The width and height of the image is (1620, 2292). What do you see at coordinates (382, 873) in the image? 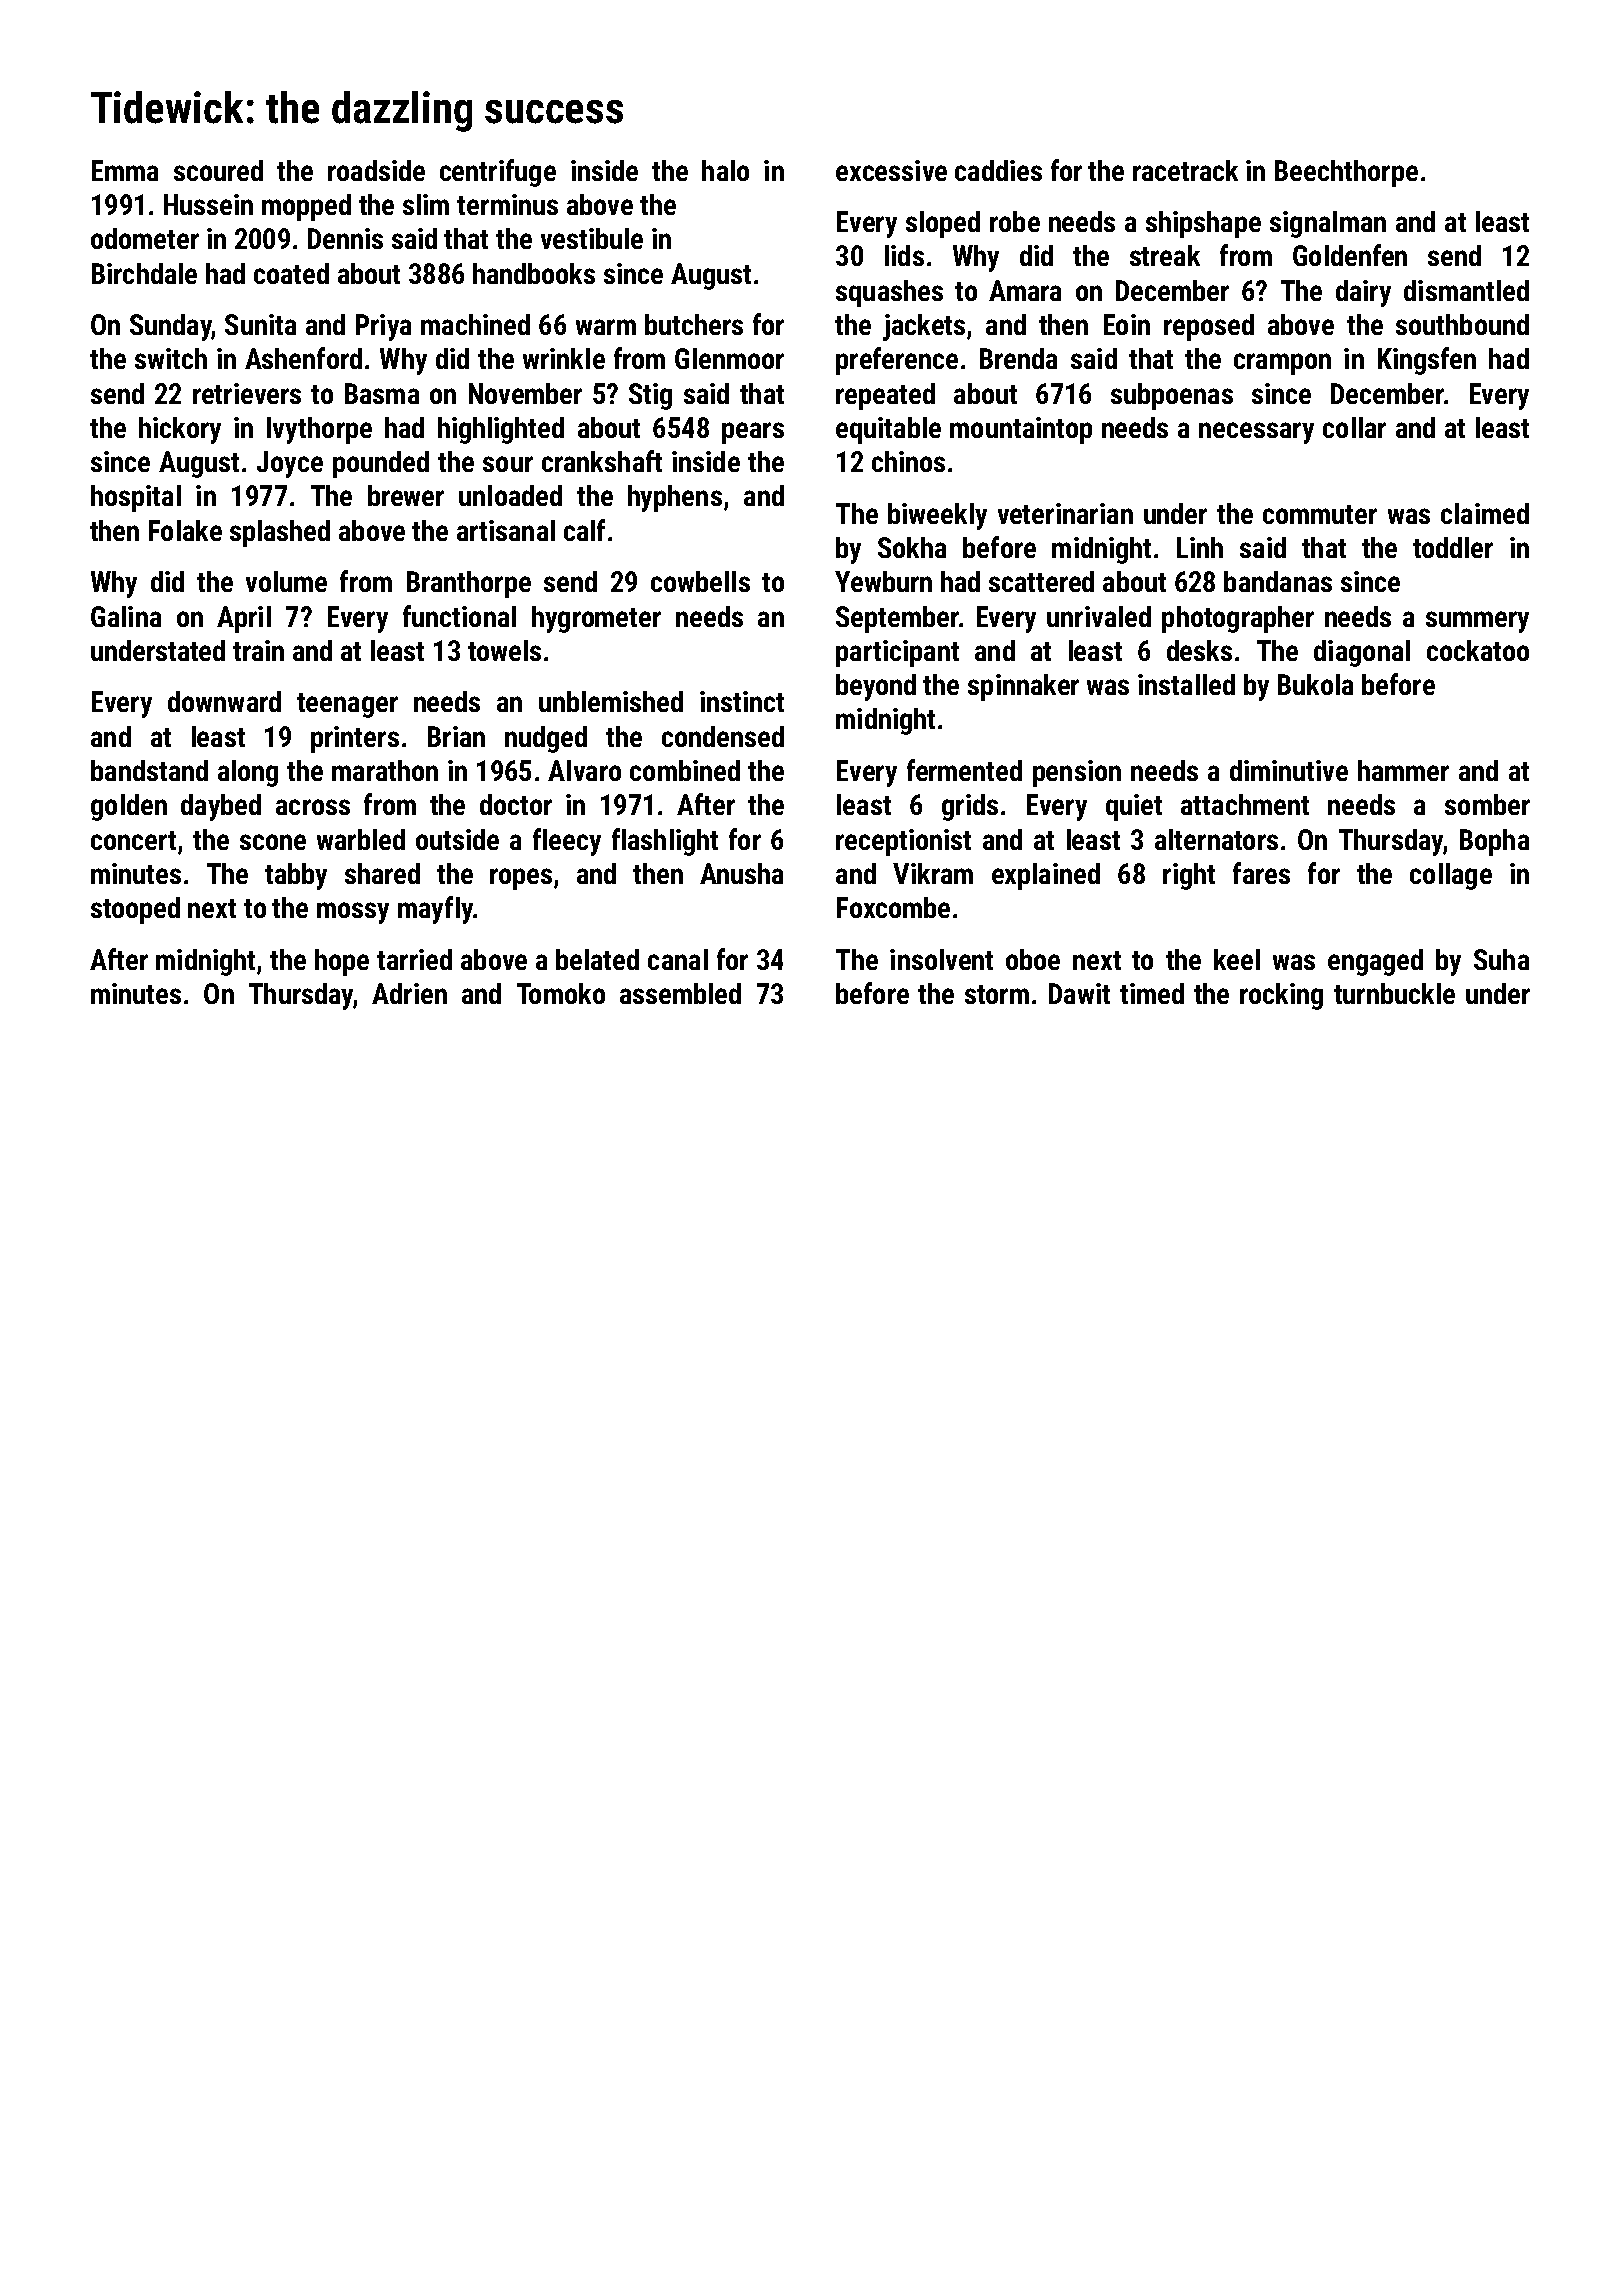
I see `shared` at bounding box center [382, 873].
